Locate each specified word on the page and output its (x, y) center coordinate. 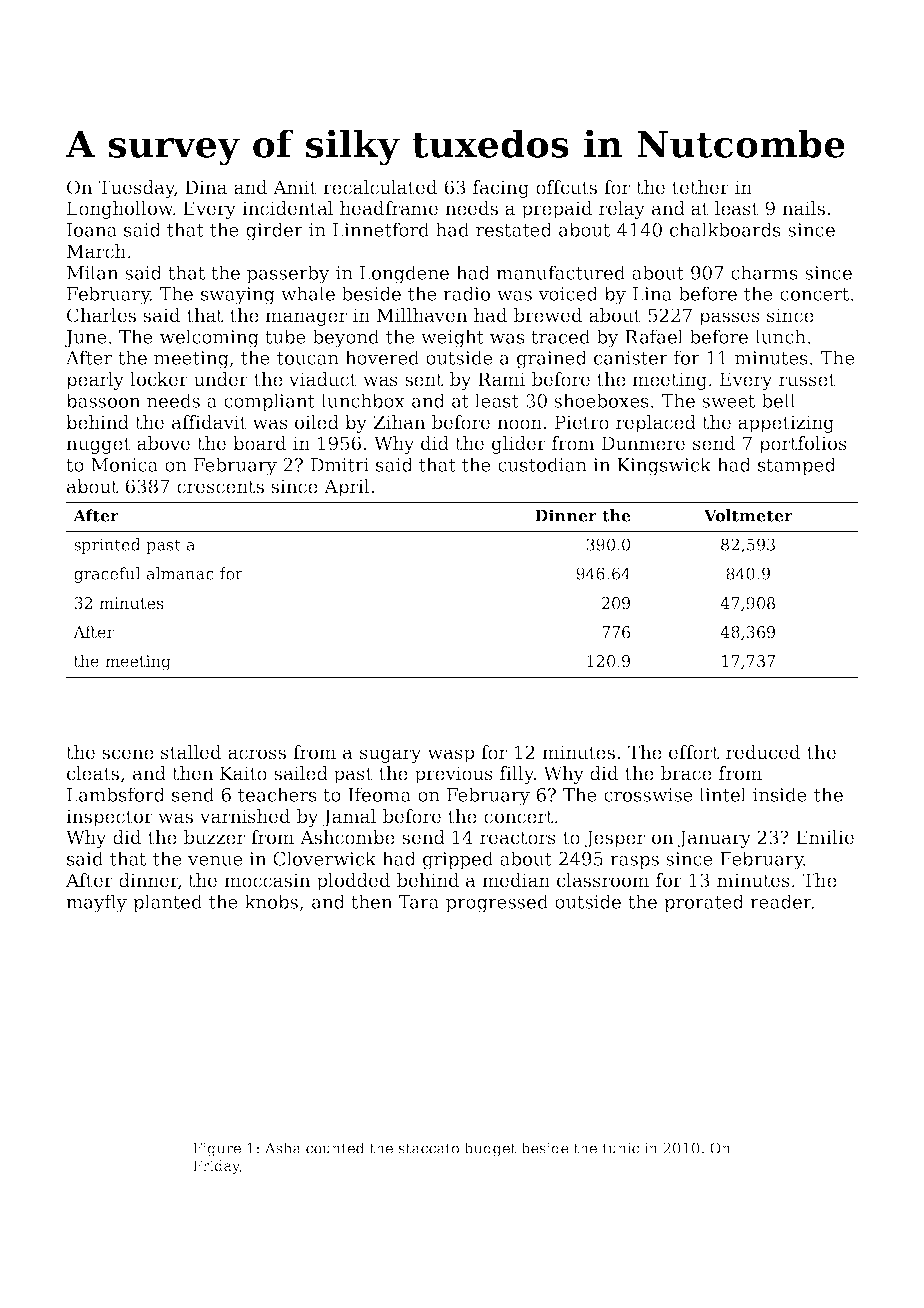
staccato (429, 1148)
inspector (109, 818)
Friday (216, 1167)
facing (501, 189)
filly (517, 775)
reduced (763, 752)
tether (700, 187)
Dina (206, 187)
